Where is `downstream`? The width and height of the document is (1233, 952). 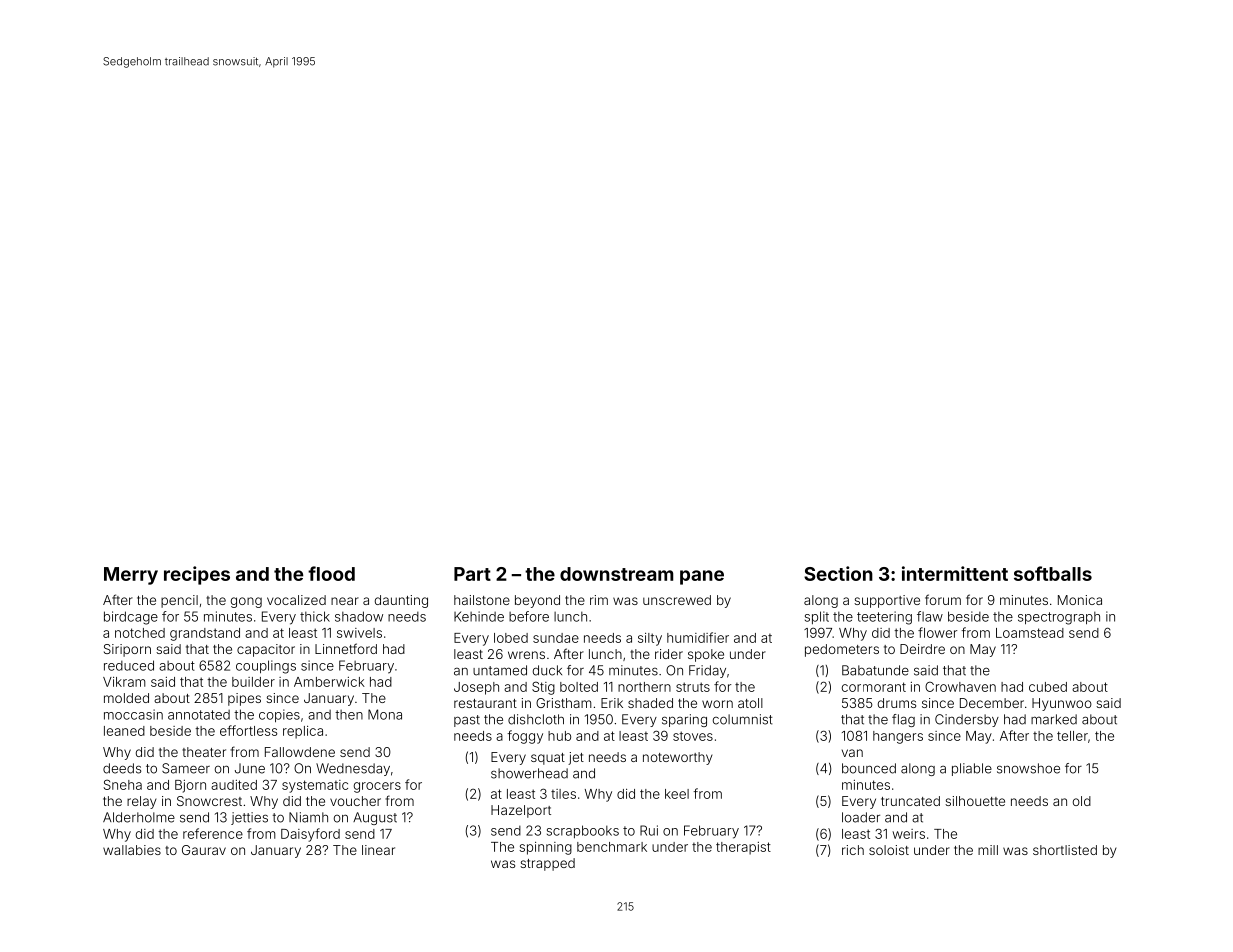 downstream is located at coordinates (616, 574).
